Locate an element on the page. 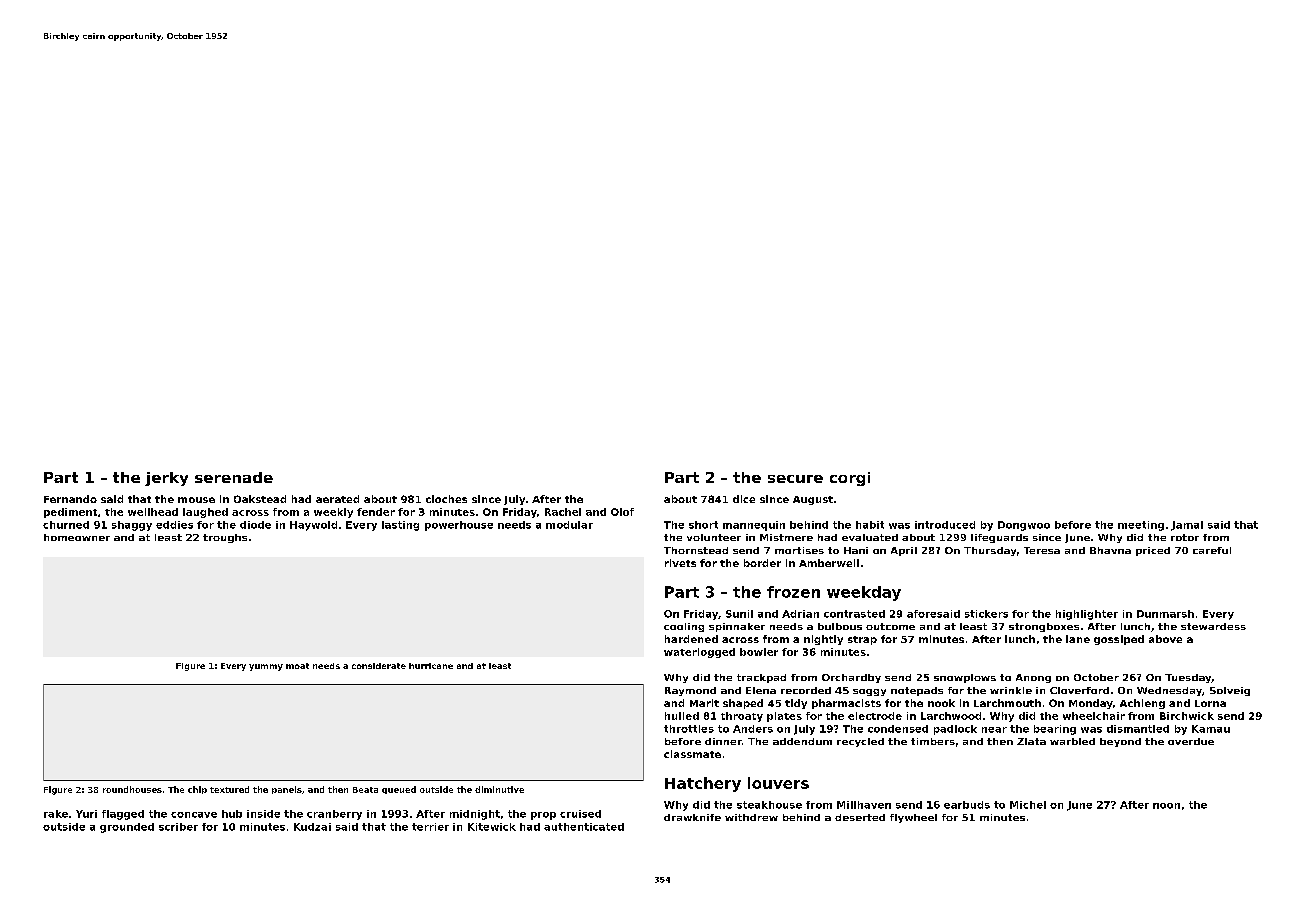 The image size is (1308, 924). Jamal is located at coordinates (1187, 526).
